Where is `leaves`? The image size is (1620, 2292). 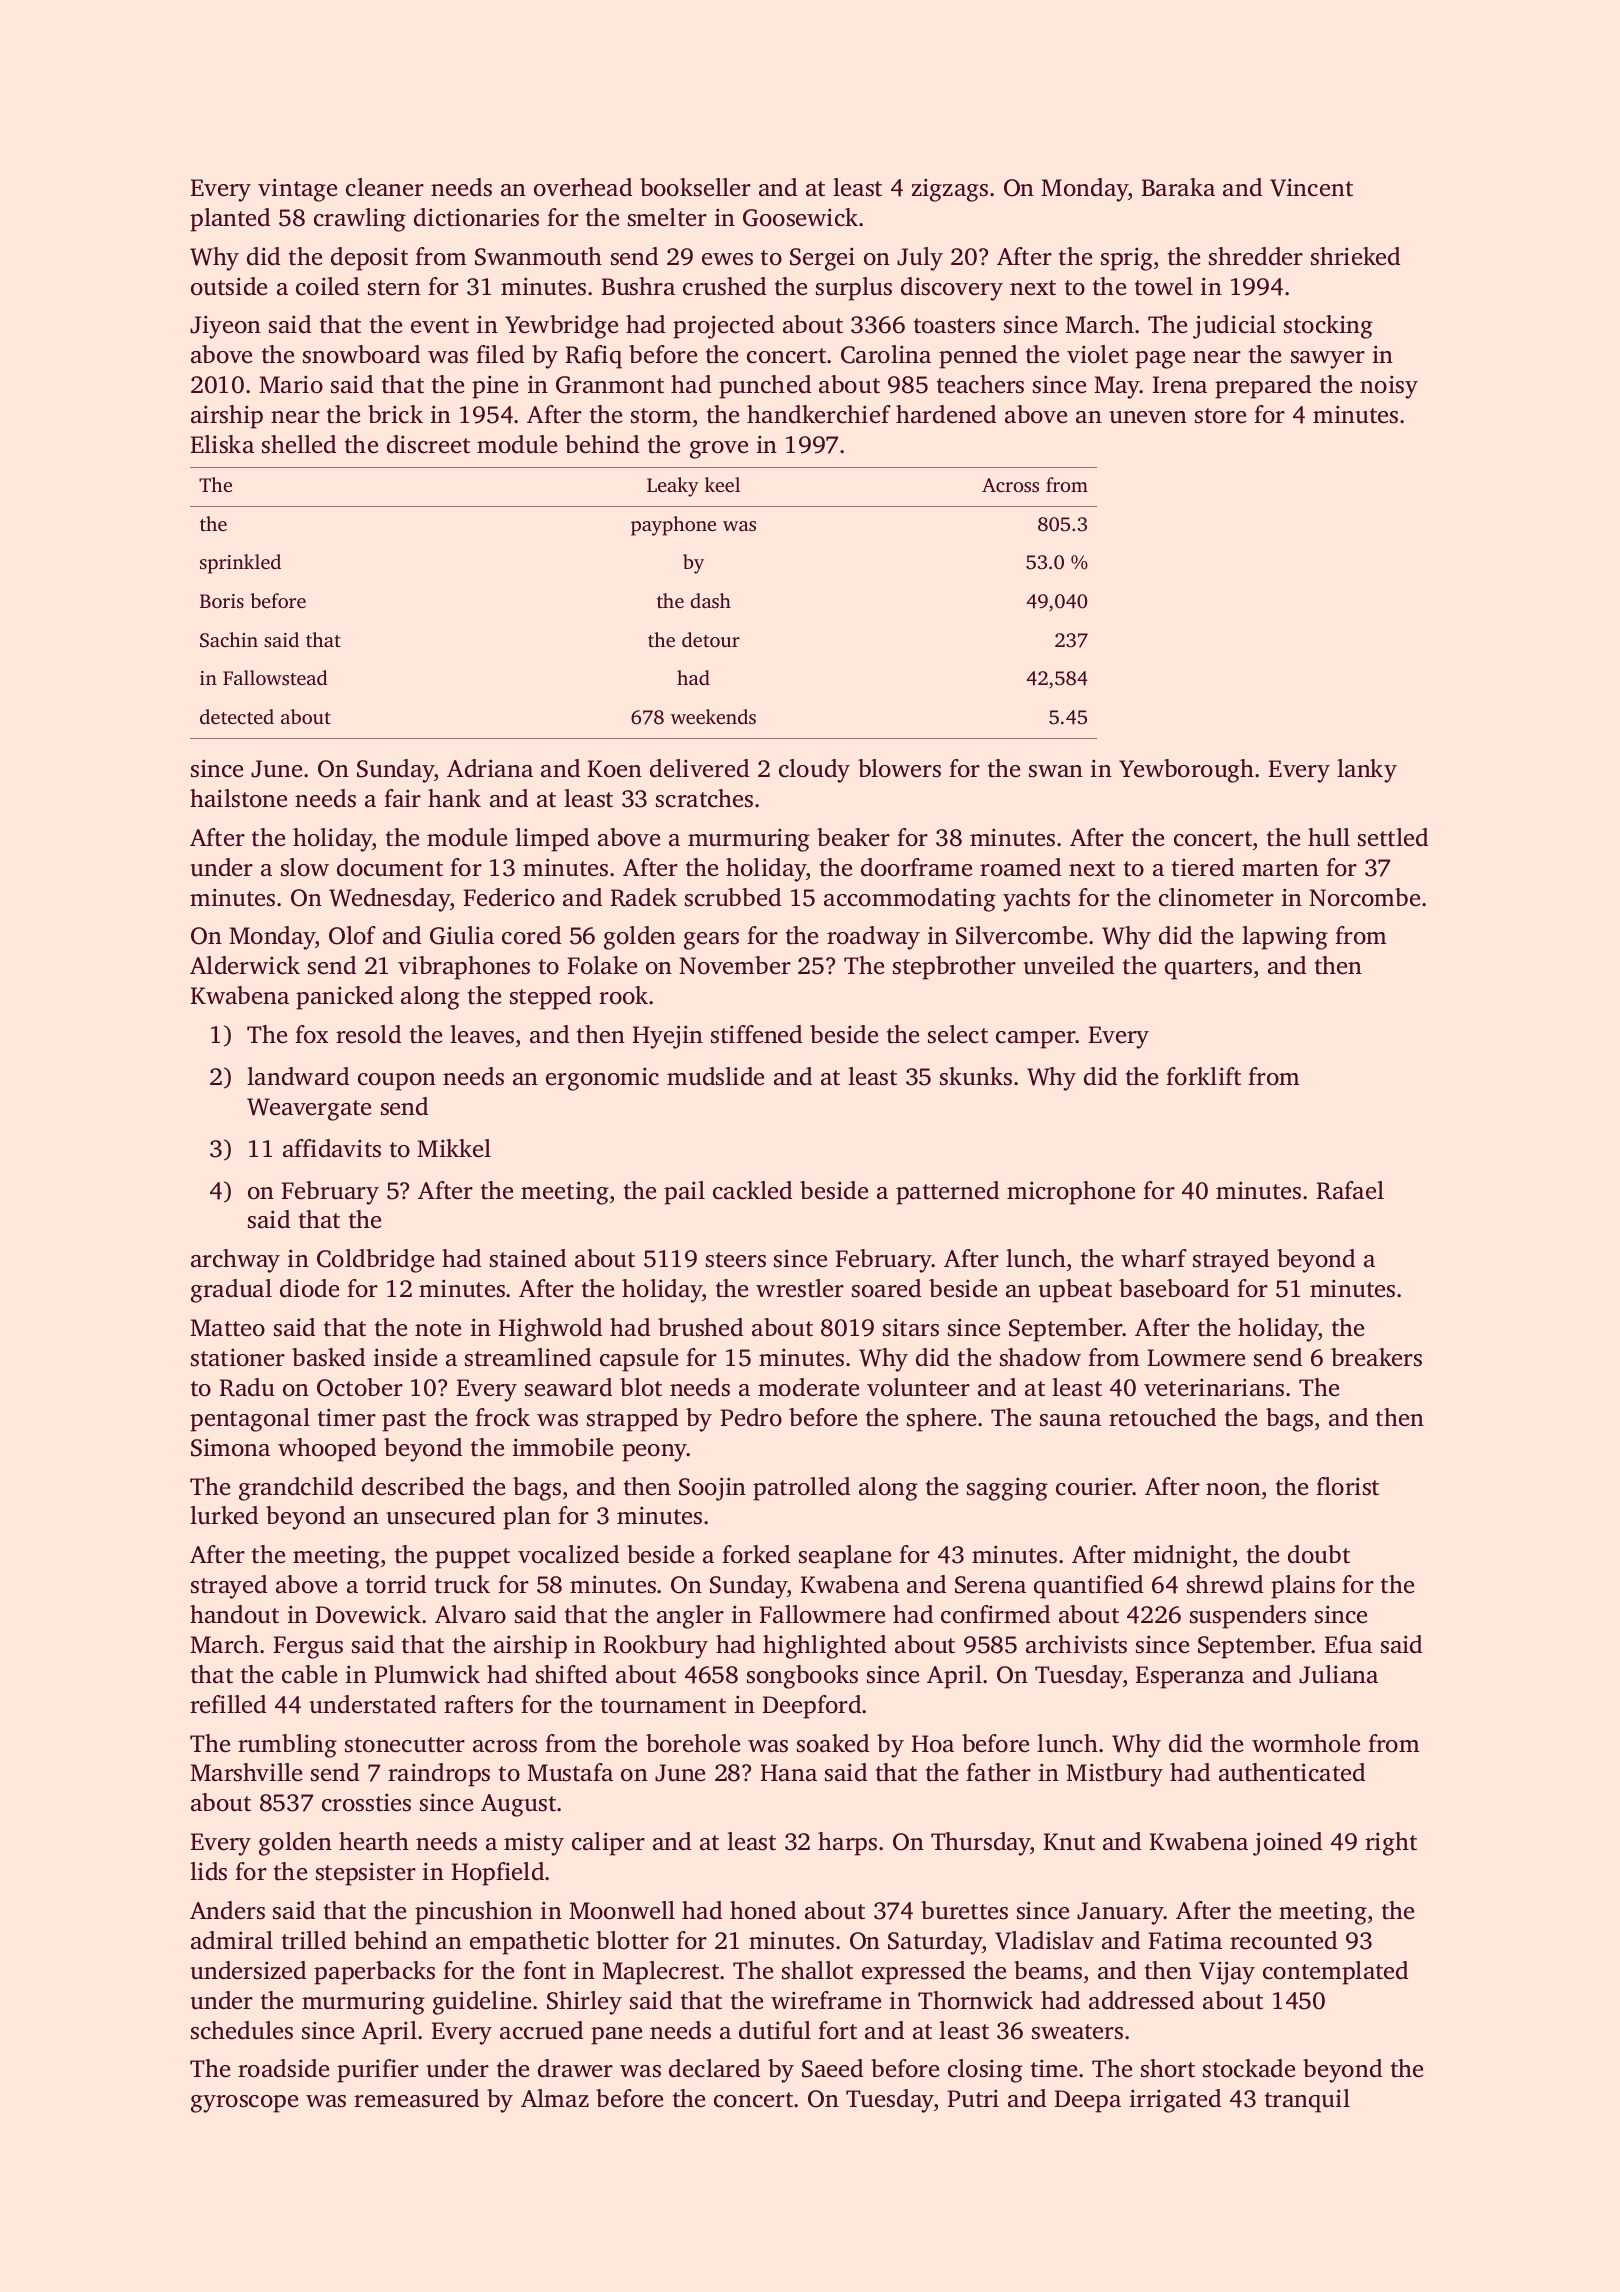 leaves is located at coordinates (482, 1034).
